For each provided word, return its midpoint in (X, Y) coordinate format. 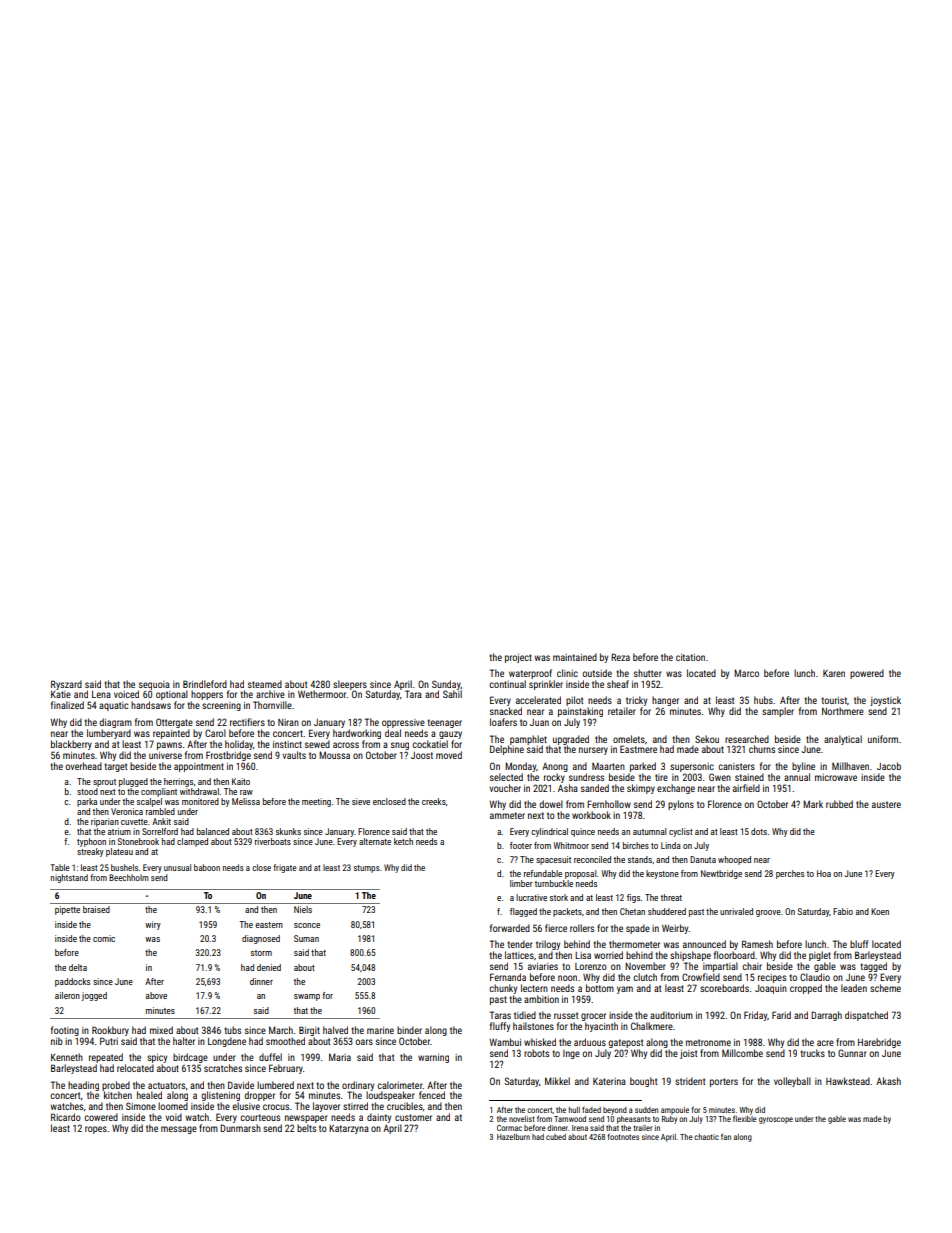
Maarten (608, 766)
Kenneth (67, 1057)
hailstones (533, 1026)
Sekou (707, 739)
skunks (288, 831)
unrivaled (736, 911)
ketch (403, 841)
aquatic (113, 706)
